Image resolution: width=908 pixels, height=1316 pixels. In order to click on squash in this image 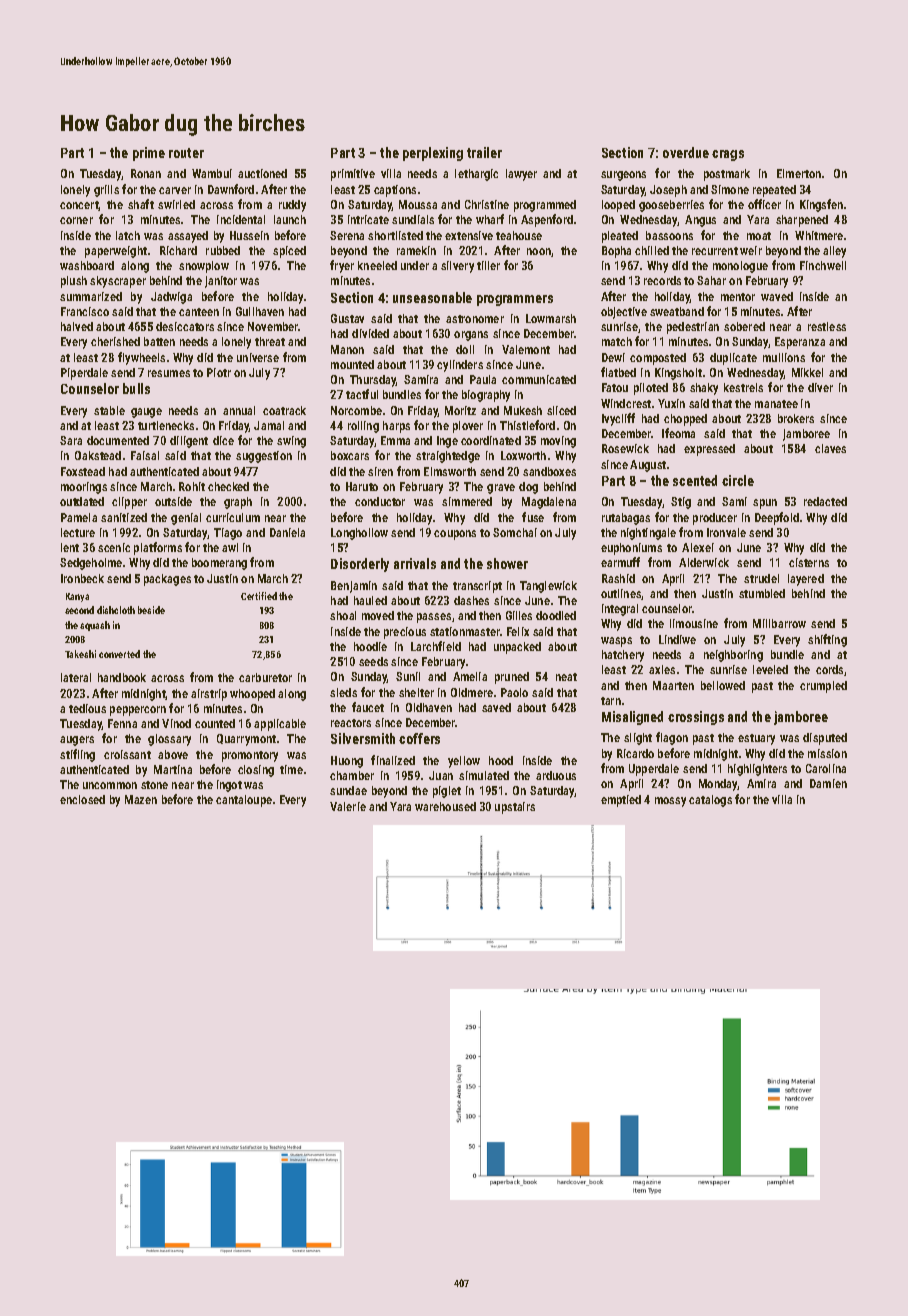, I will do `click(95, 626)`.
